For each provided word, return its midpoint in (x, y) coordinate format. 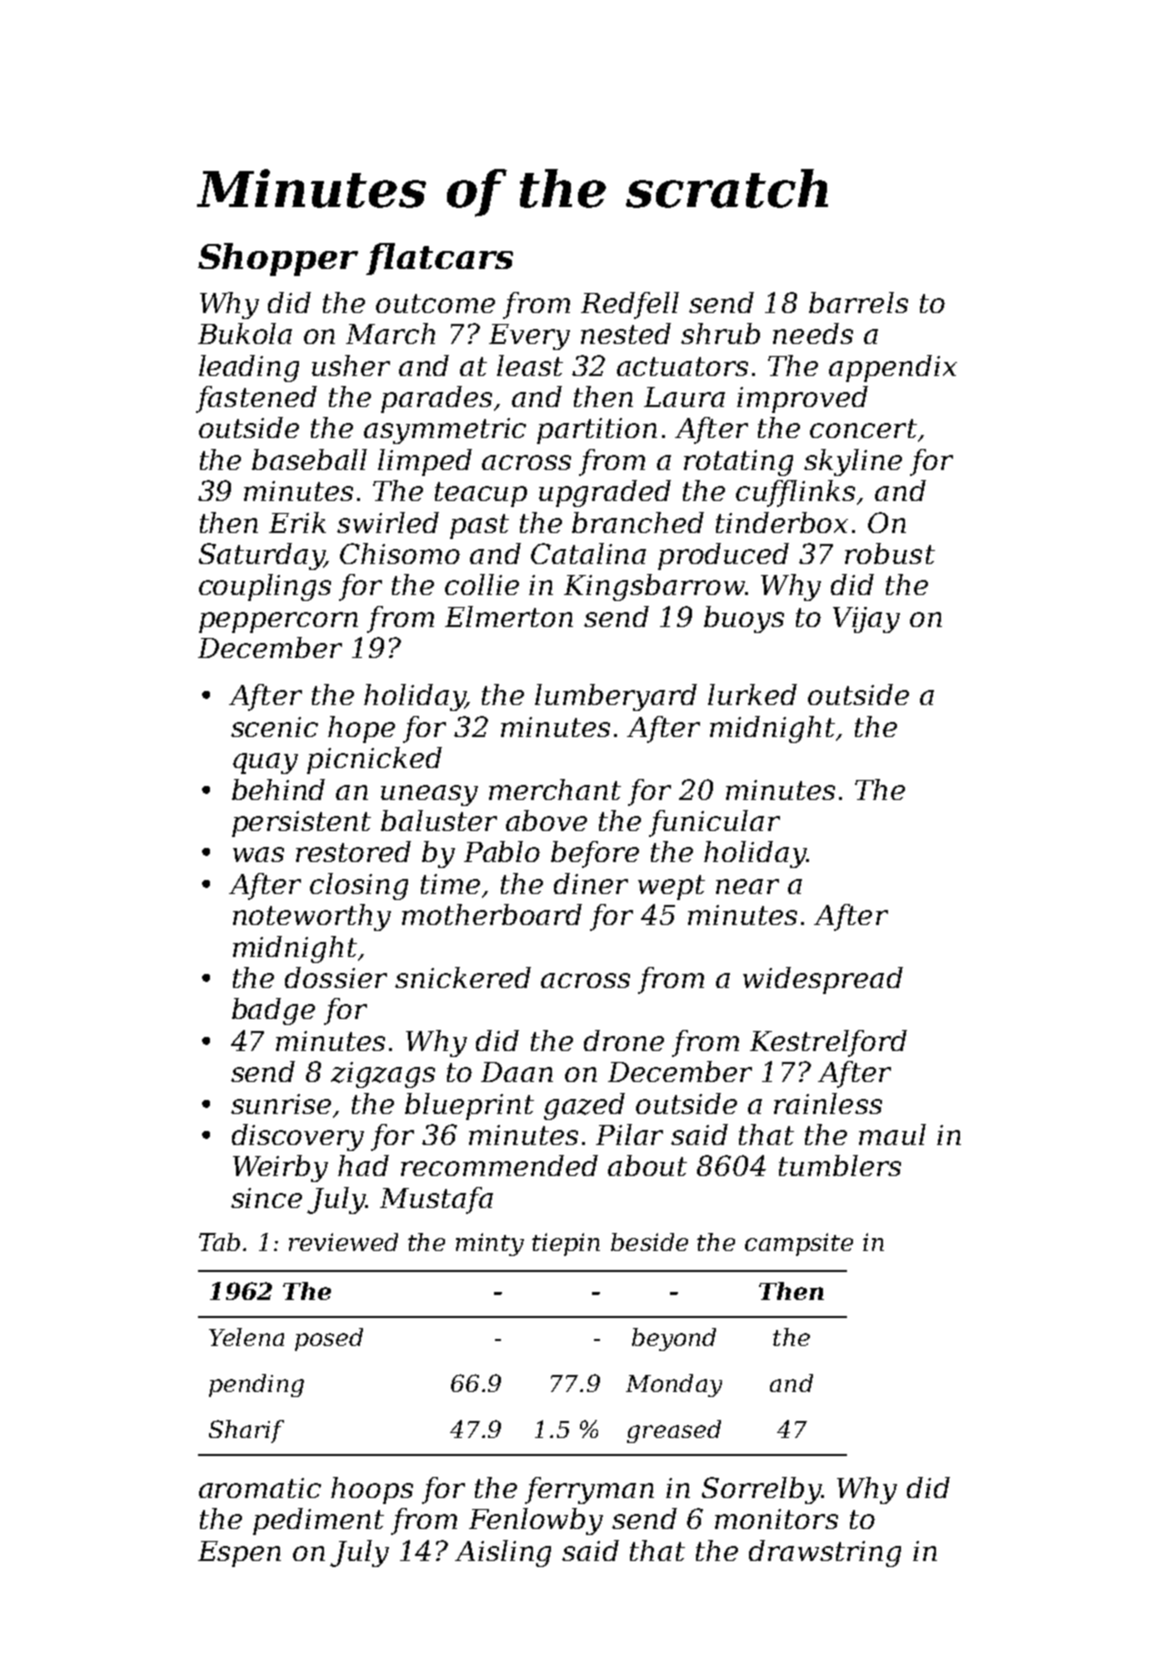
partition (597, 431)
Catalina (588, 553)
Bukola (245, 333)
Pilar (629, 1134)
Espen (239, 1554)
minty (490, 1244)
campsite (799, 1244)
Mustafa (436, 1200)
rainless (828, 1103)
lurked (752, 694)
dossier (336, 977)
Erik (297, 522)
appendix (893, 368)
